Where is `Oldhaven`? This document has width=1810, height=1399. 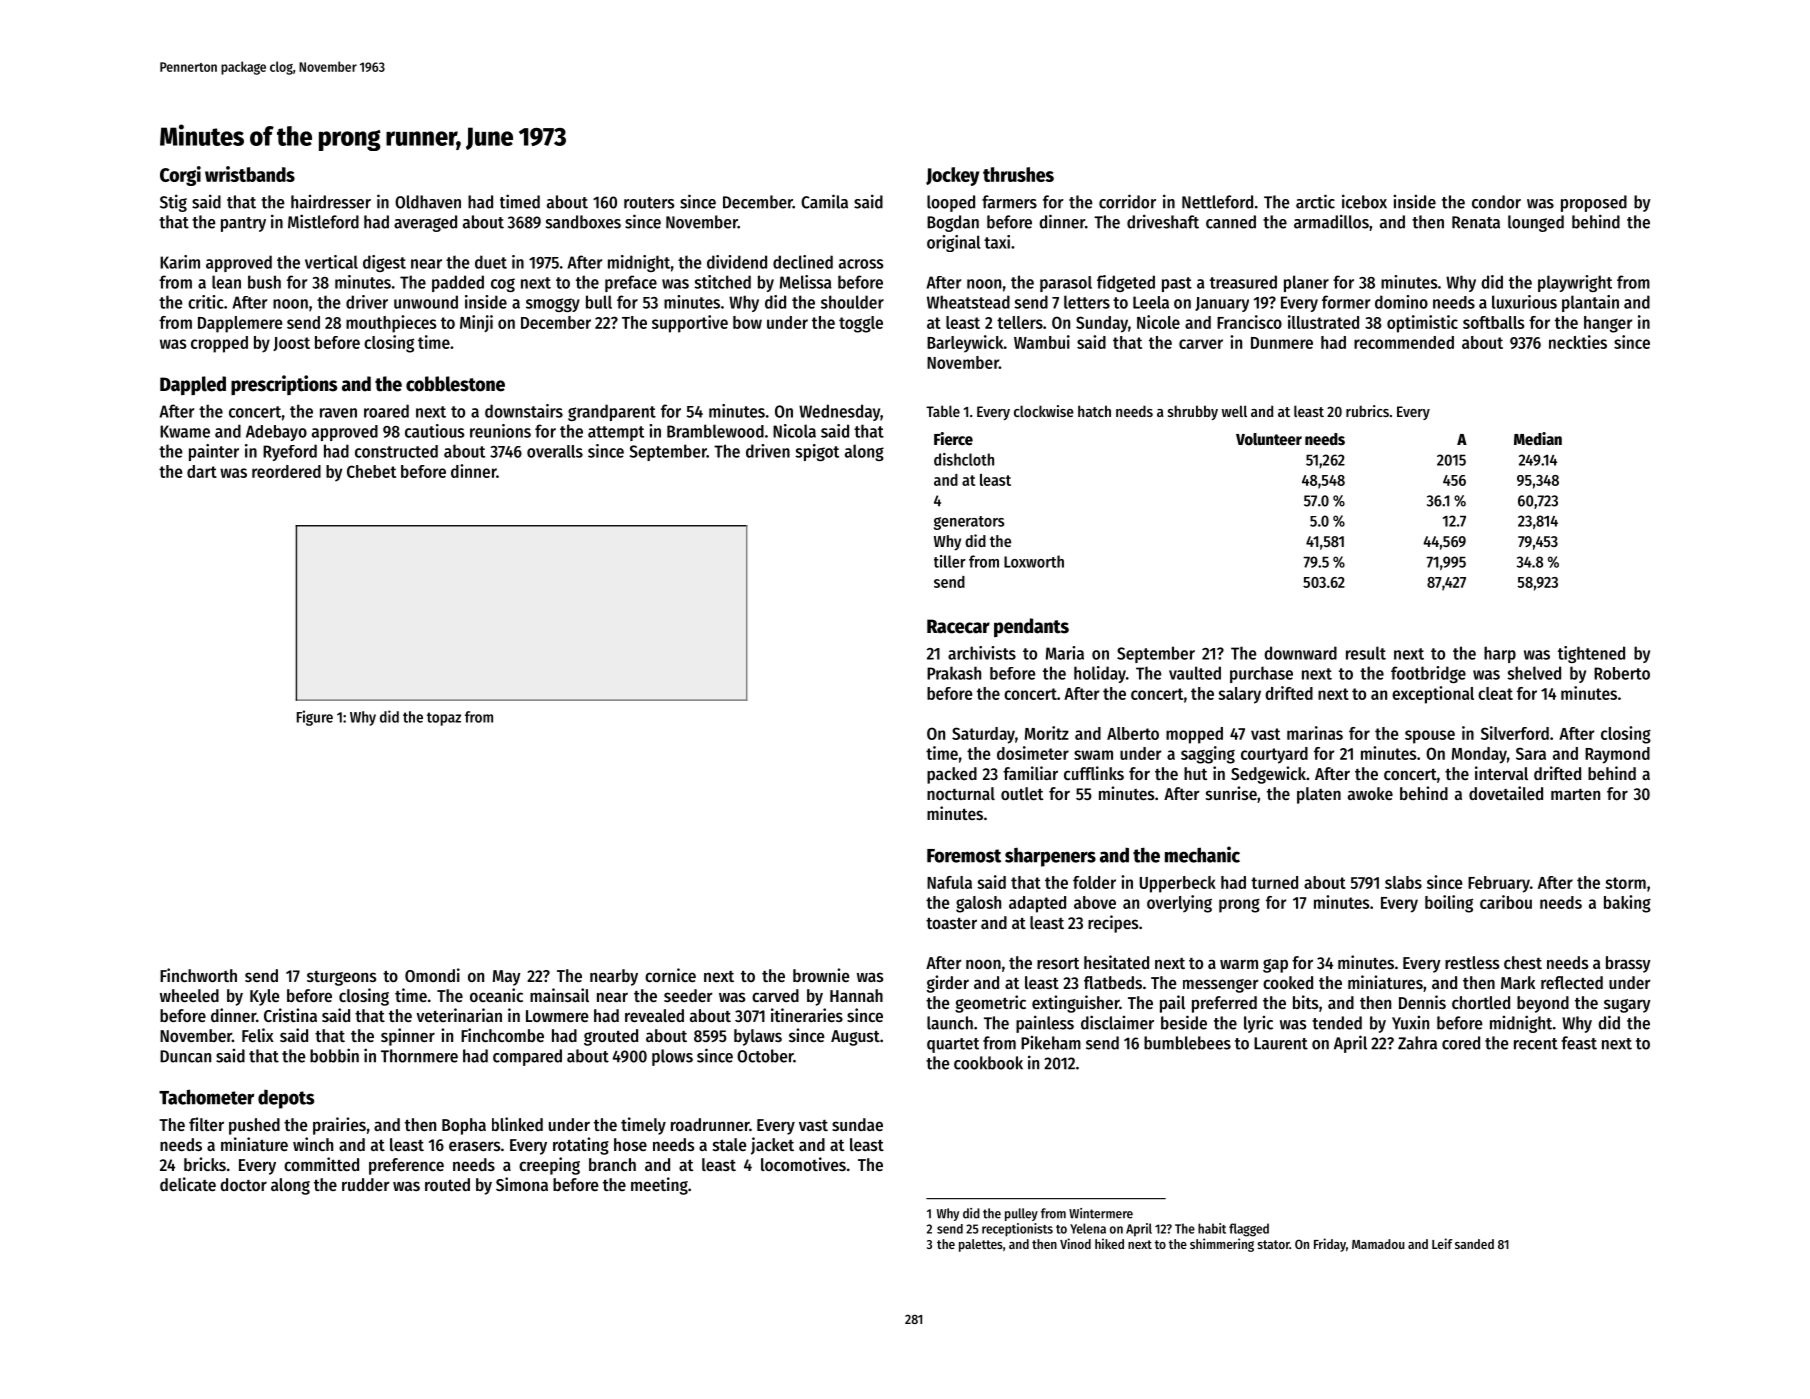 Oldhaven is located at coordinates (428, 202).
